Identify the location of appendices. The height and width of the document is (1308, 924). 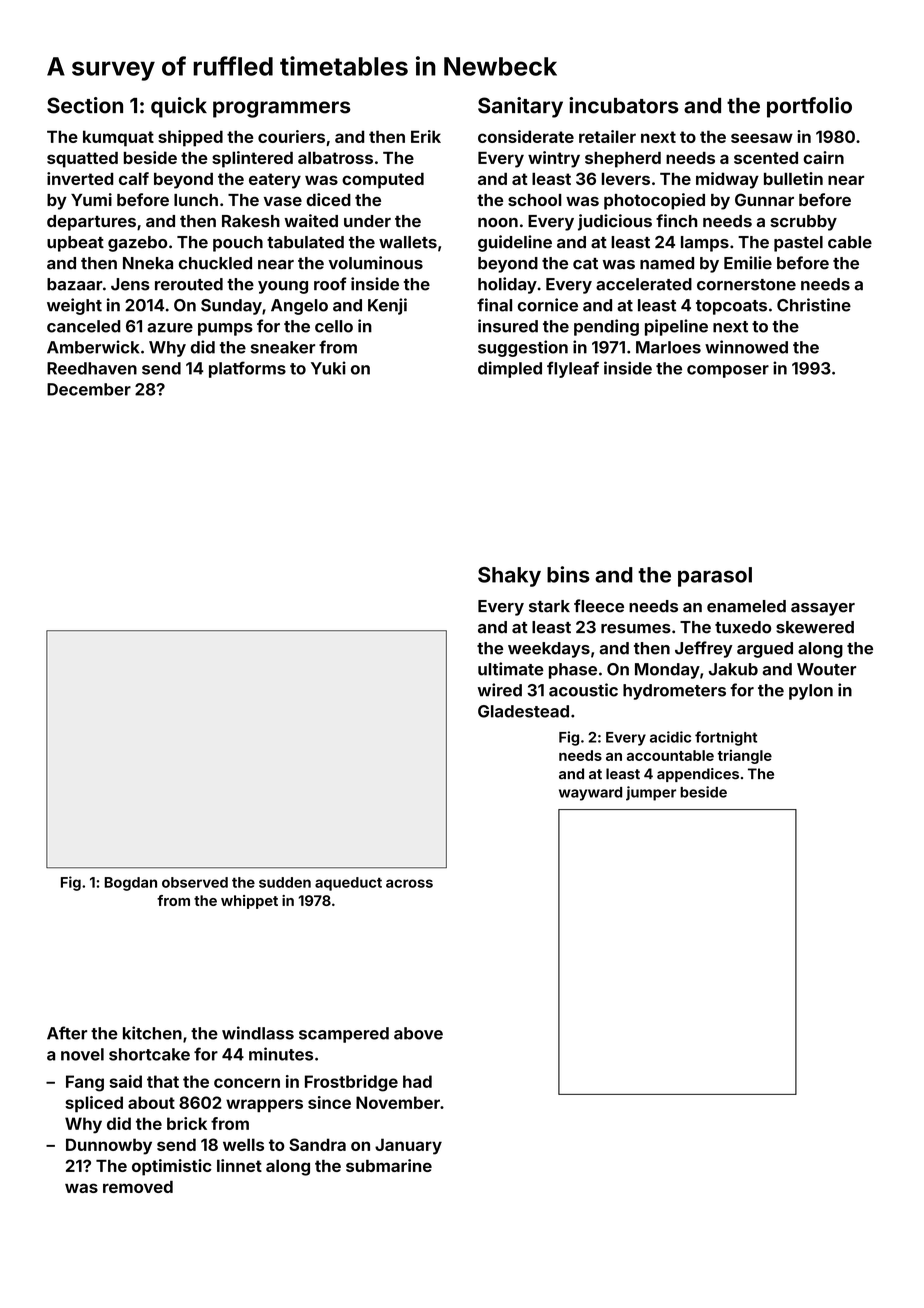
(698, 775).
